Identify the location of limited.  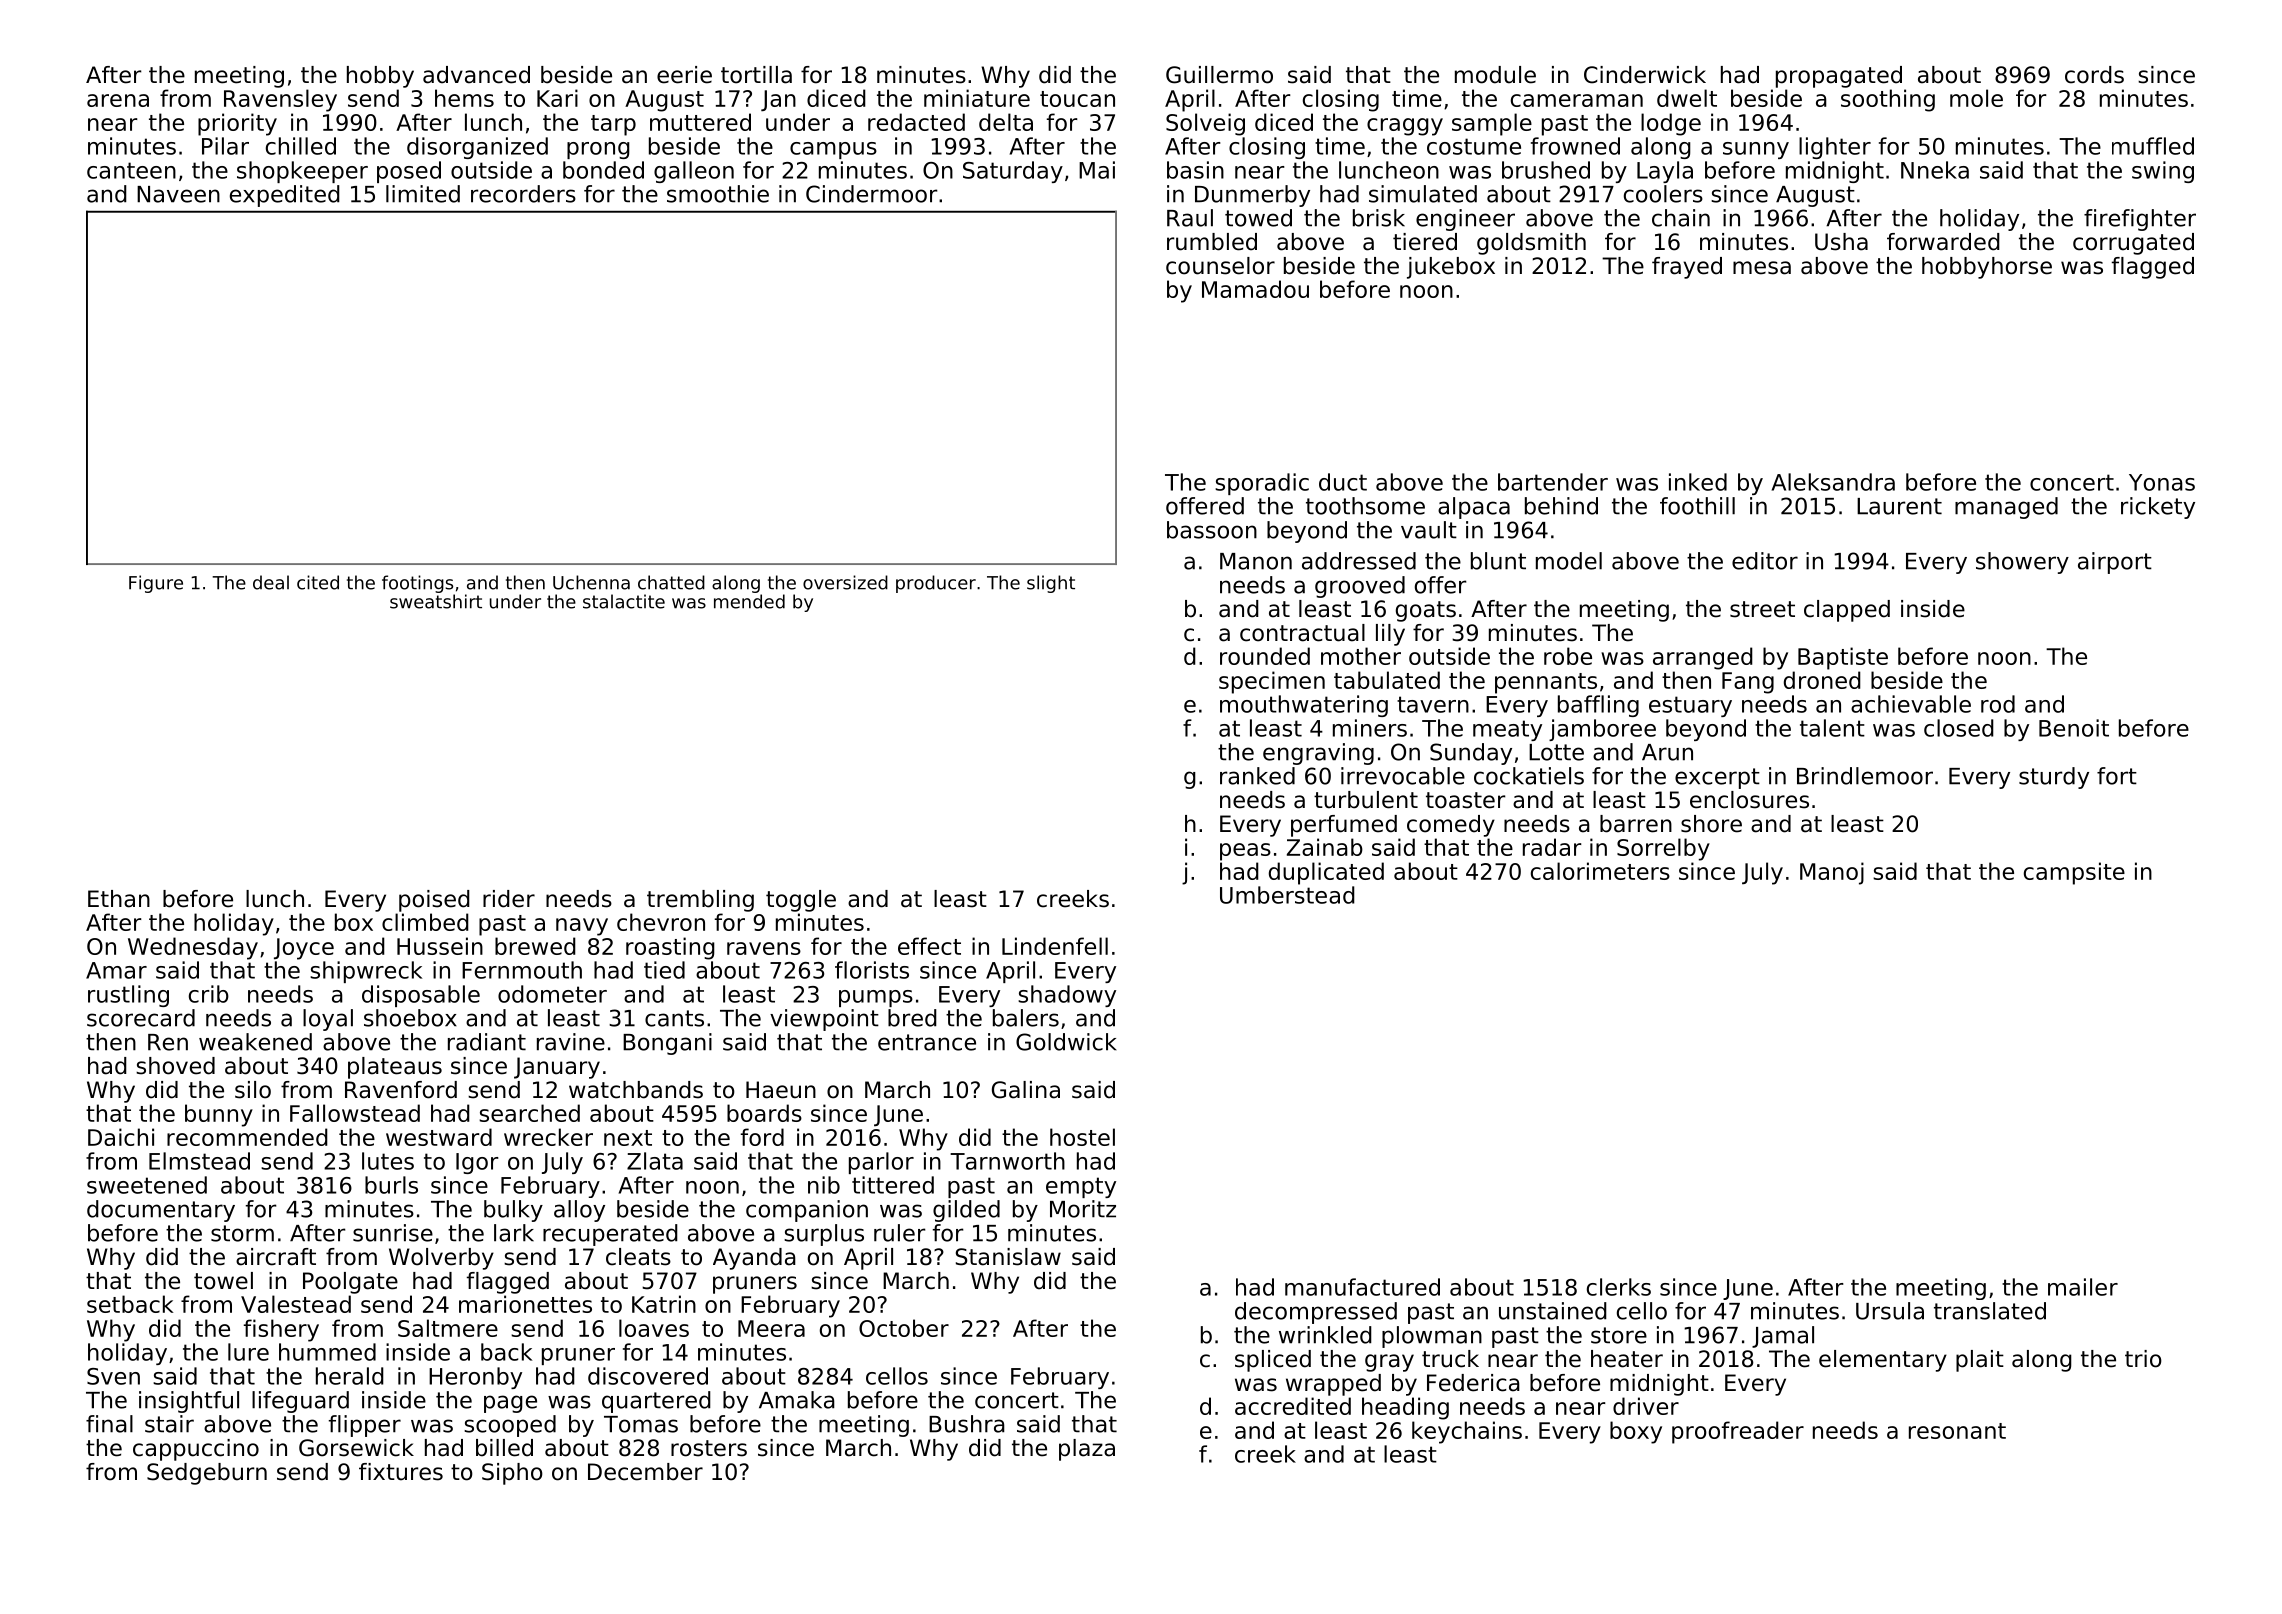
(423, 194).
